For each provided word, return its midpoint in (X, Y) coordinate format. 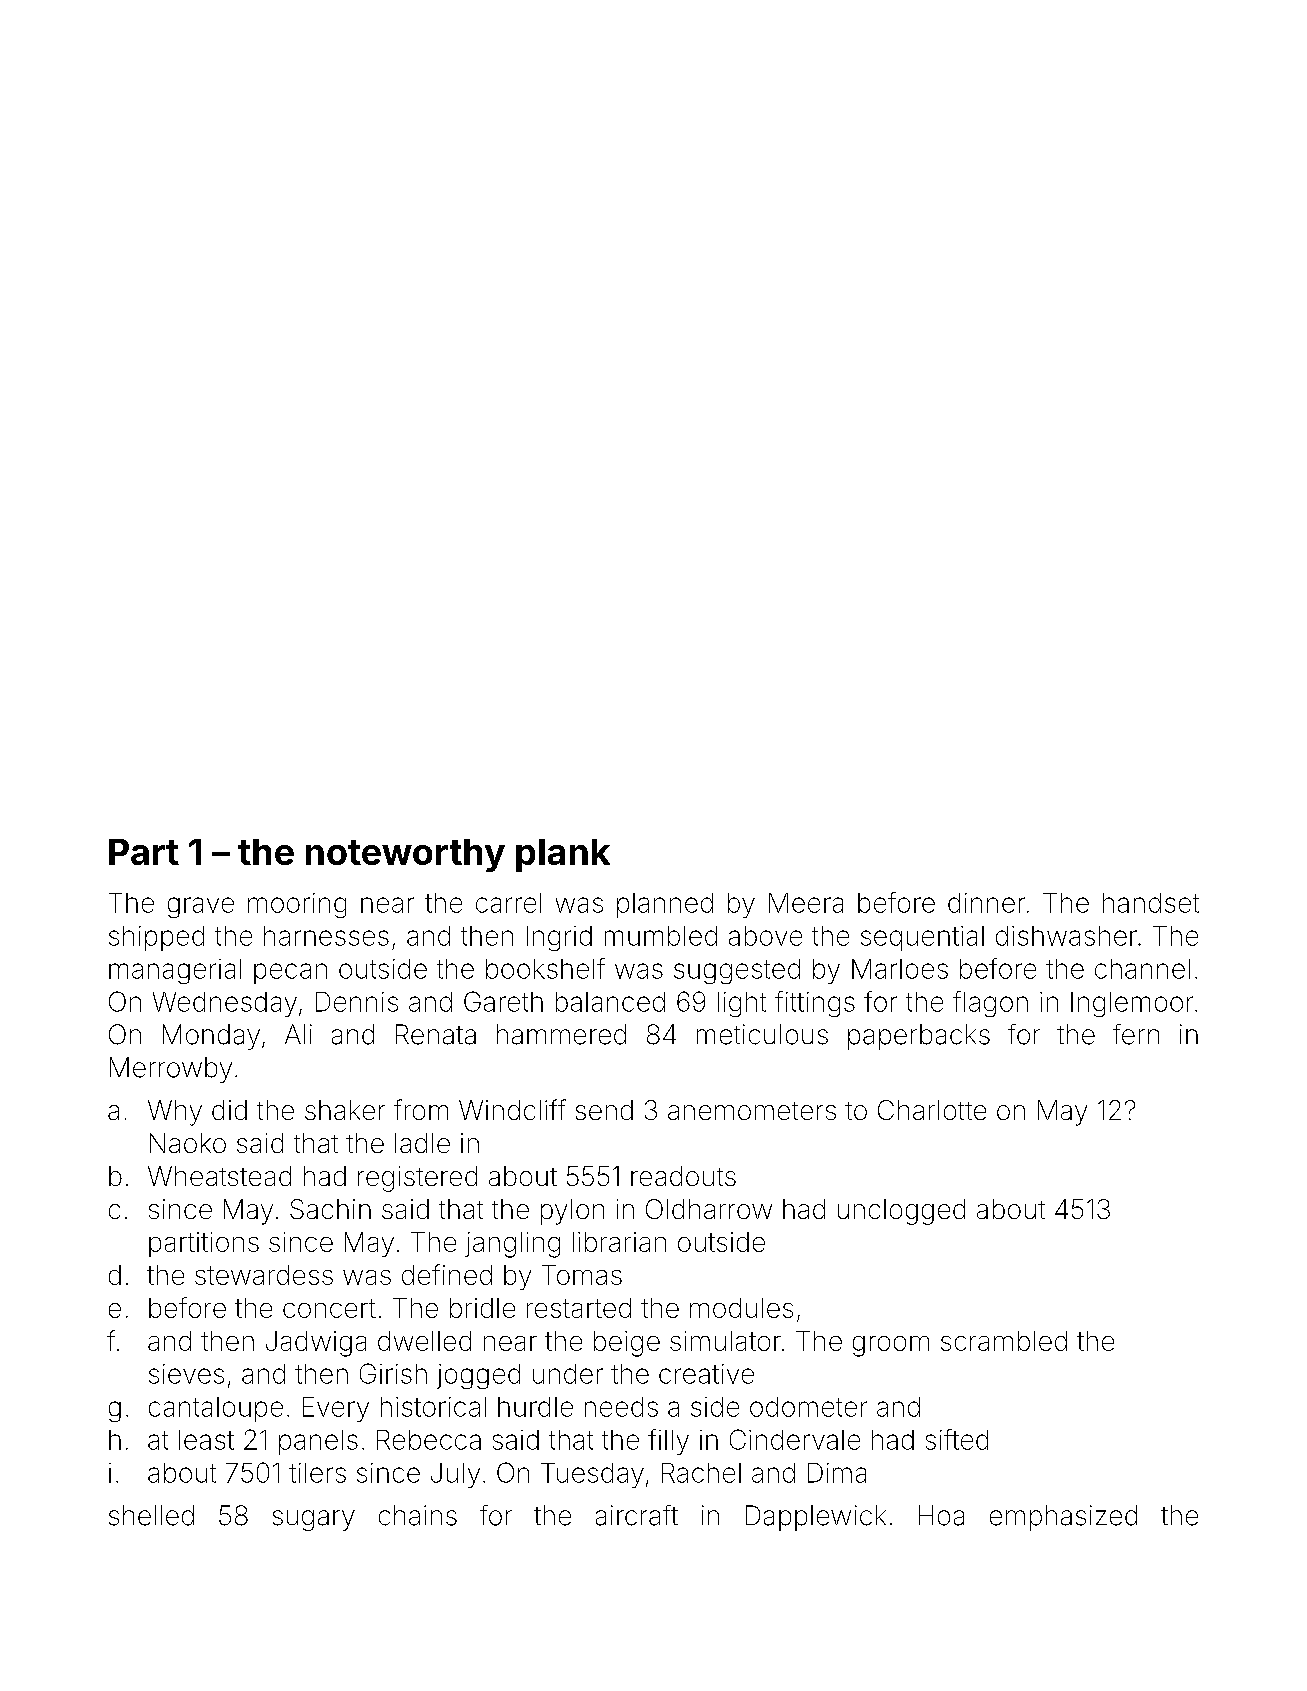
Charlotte (932, 1110)
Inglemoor (1132, 1004)
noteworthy (405, 855)
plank (563, 855)
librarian (619, 1242)
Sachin (330, 1209)
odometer (808, 1407)
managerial (175, 971)
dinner (986, 903)
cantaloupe (216, 1409)
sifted (957, 1439)
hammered (561, 1034)
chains (418, 1515)
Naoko (188, 1143)
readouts (683, 1176)
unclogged (901, 1212)
